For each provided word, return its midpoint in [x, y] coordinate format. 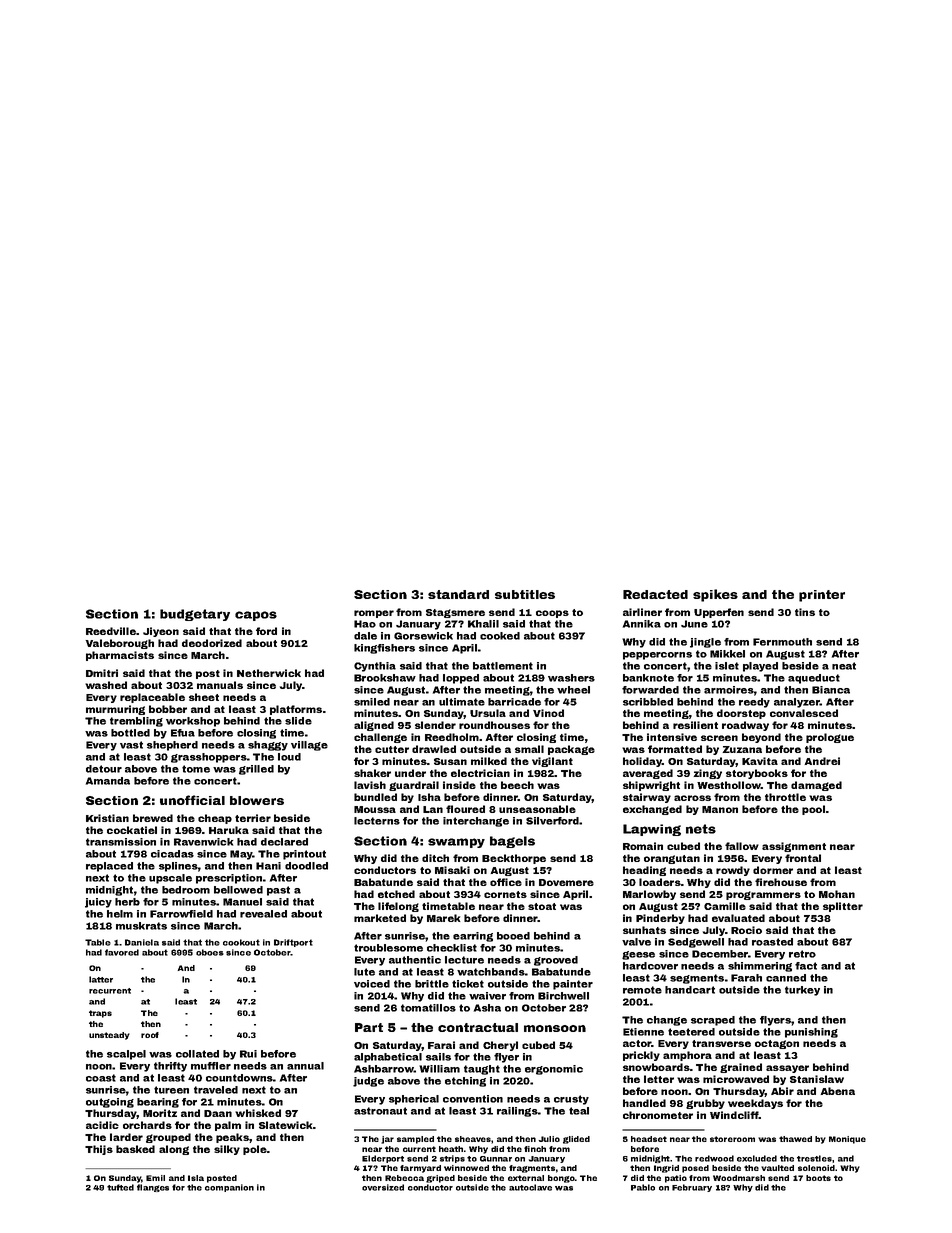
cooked [500, 636]
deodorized [212, 643]
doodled [306, 866]
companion [229, 1188]
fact [806, 966]
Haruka [229, 830]
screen [719, 738]
